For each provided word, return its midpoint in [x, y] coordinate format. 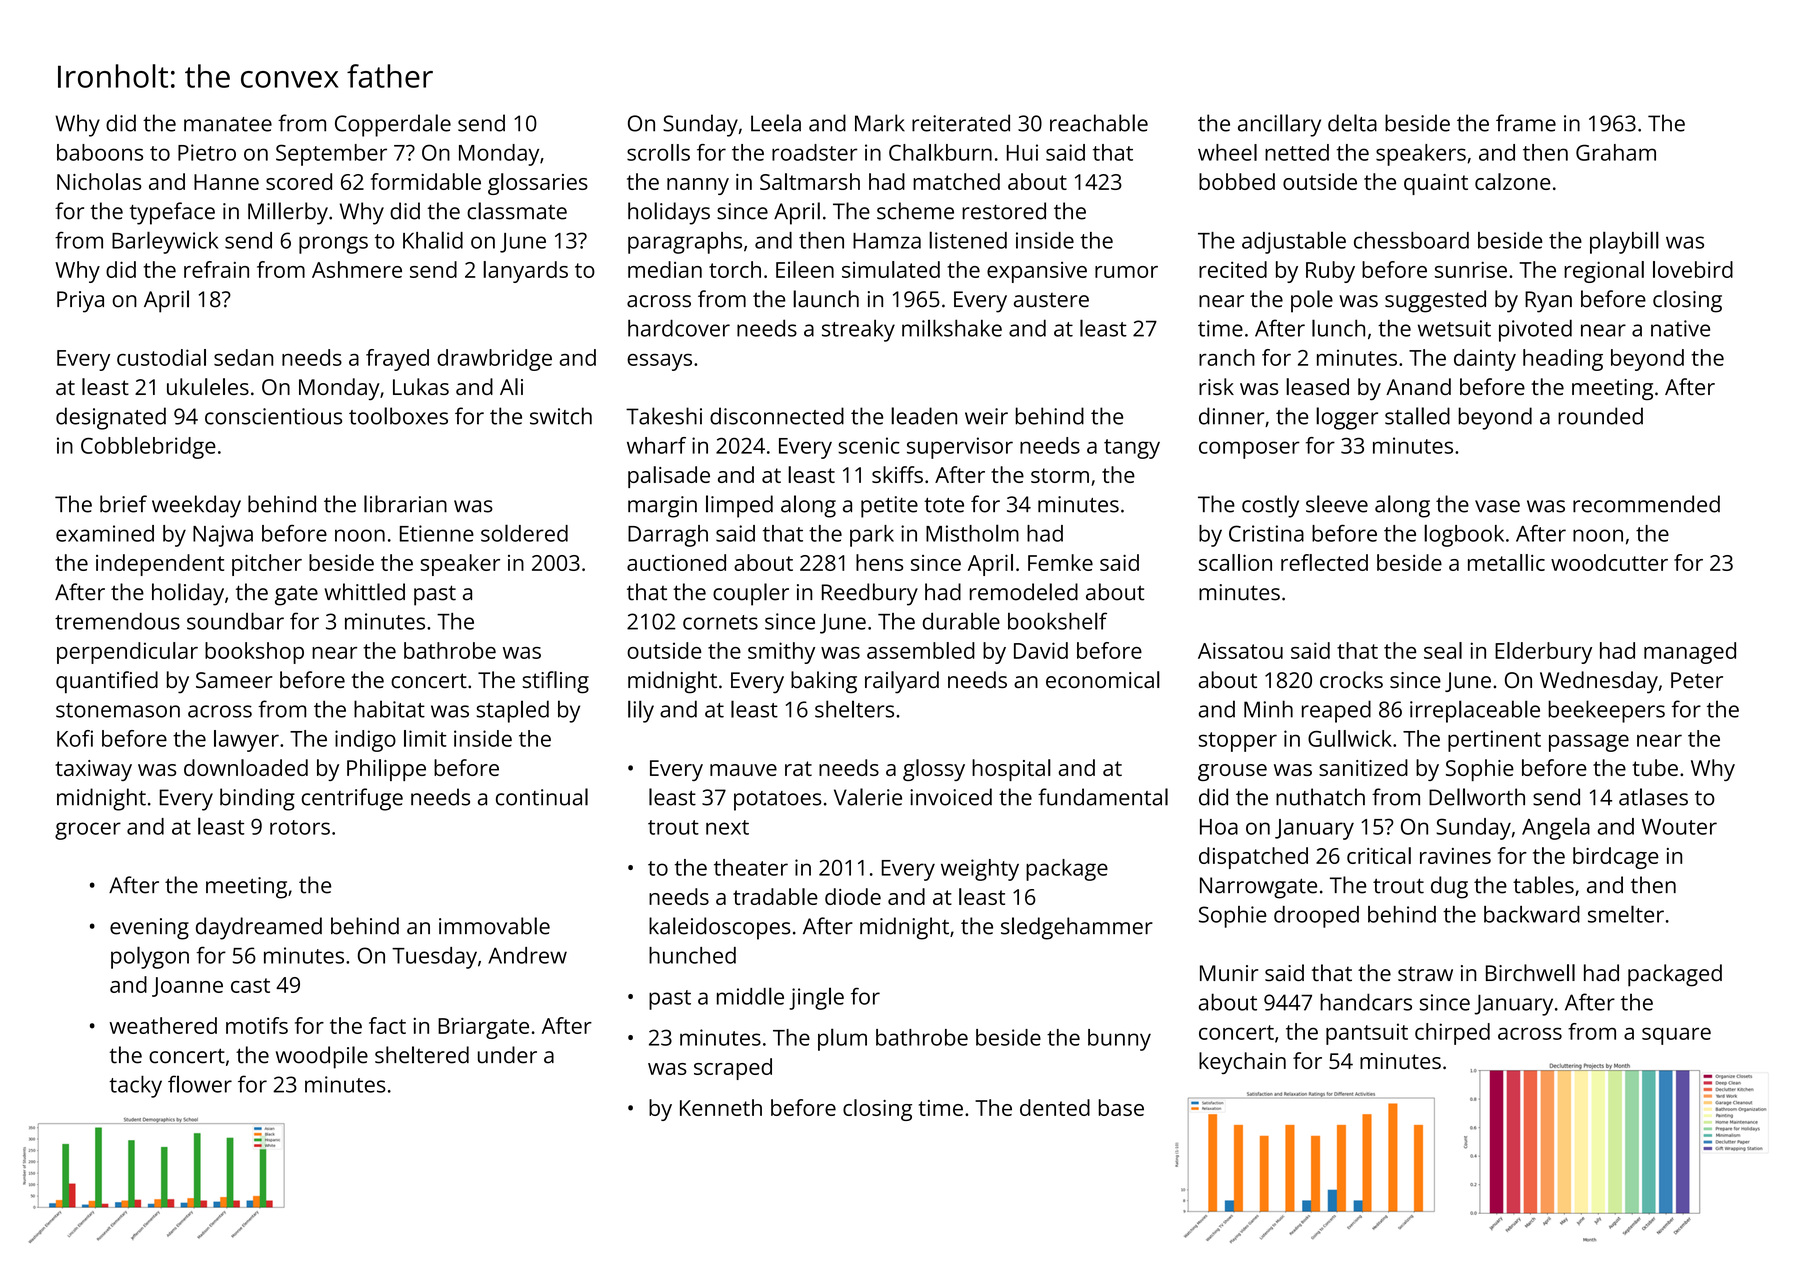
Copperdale [393, 125]
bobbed [1237, 181]
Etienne [437, 533]
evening [149, 929]
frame [1526, 123]
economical [1103, 679]
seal [1443, 650]
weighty [980, 870]
